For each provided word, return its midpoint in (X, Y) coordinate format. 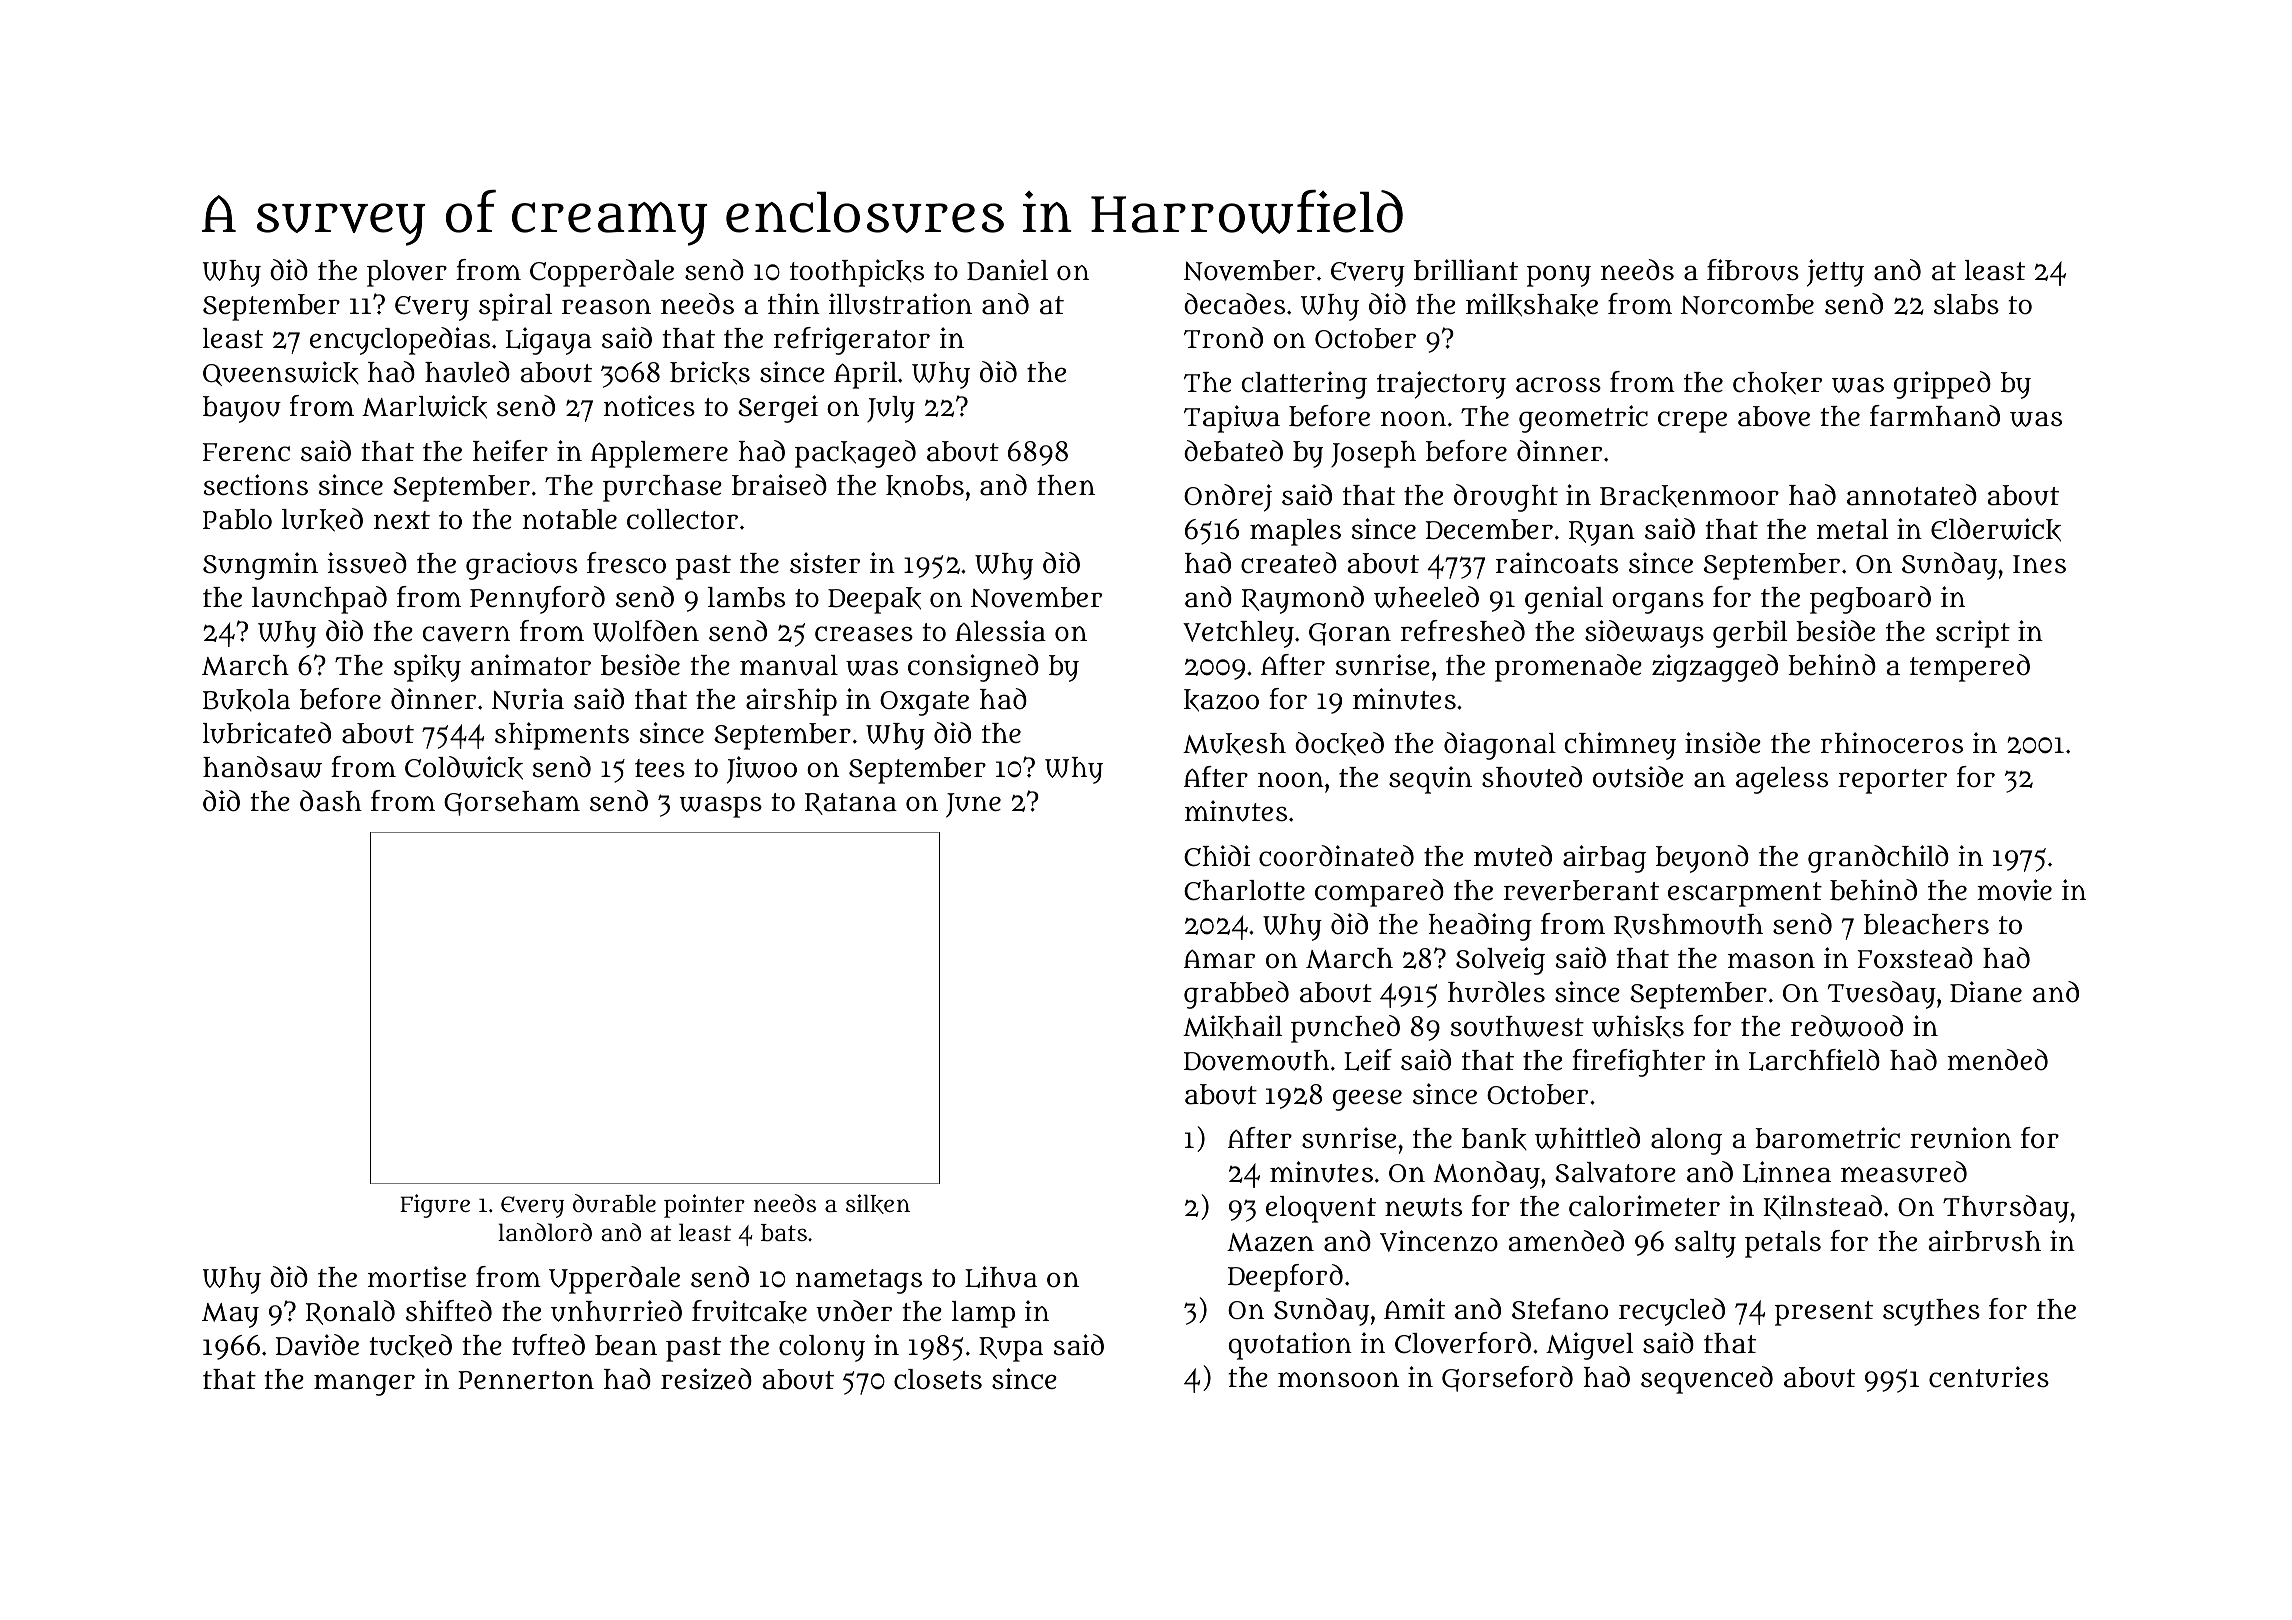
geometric (1583, 419)
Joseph (1373, 454)
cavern (466, 634)
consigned (973, 668)
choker (1777, 383)
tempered (1970, 668)
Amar (1219, 959)
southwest (1517, 1026)
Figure (435, 1206)
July (891, 409)
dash (331, 801)
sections (256, 485)
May (230, 1315)
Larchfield (1814, 1060)
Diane (1986, 992)
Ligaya (549, 341)
